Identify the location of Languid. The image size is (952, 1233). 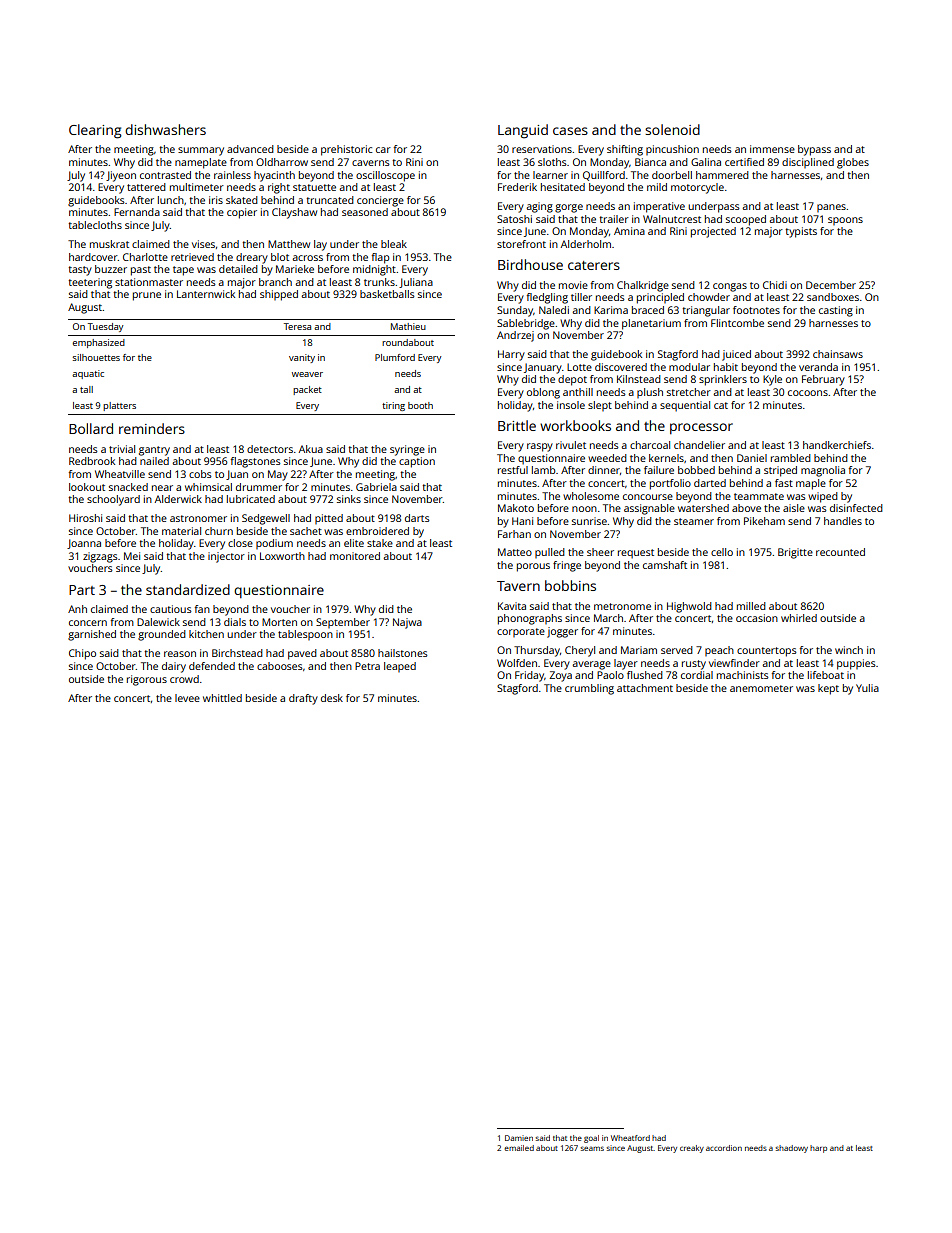
(523, 131).
